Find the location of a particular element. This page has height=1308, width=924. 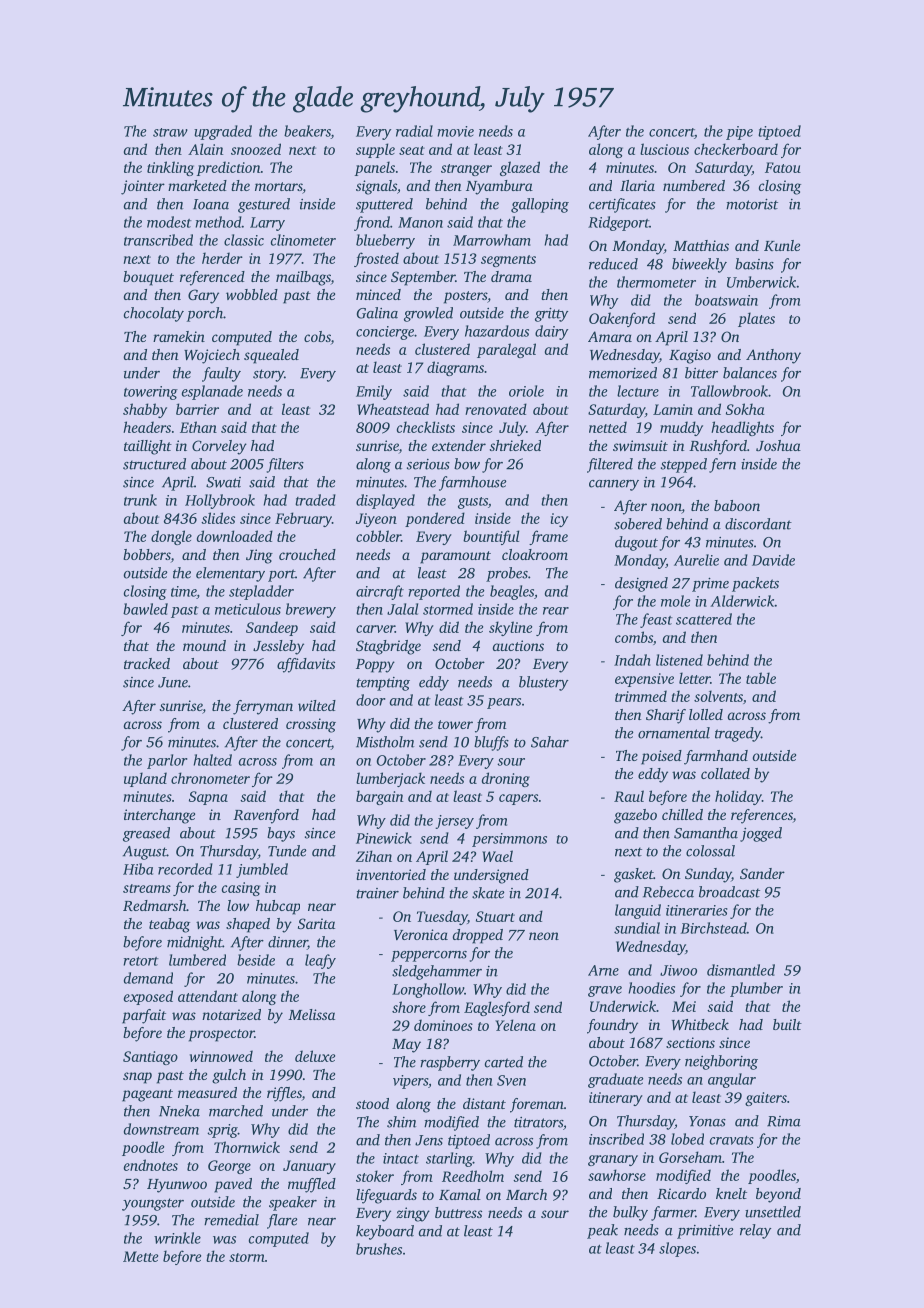

teabag is located at coordinates (169, 925).
